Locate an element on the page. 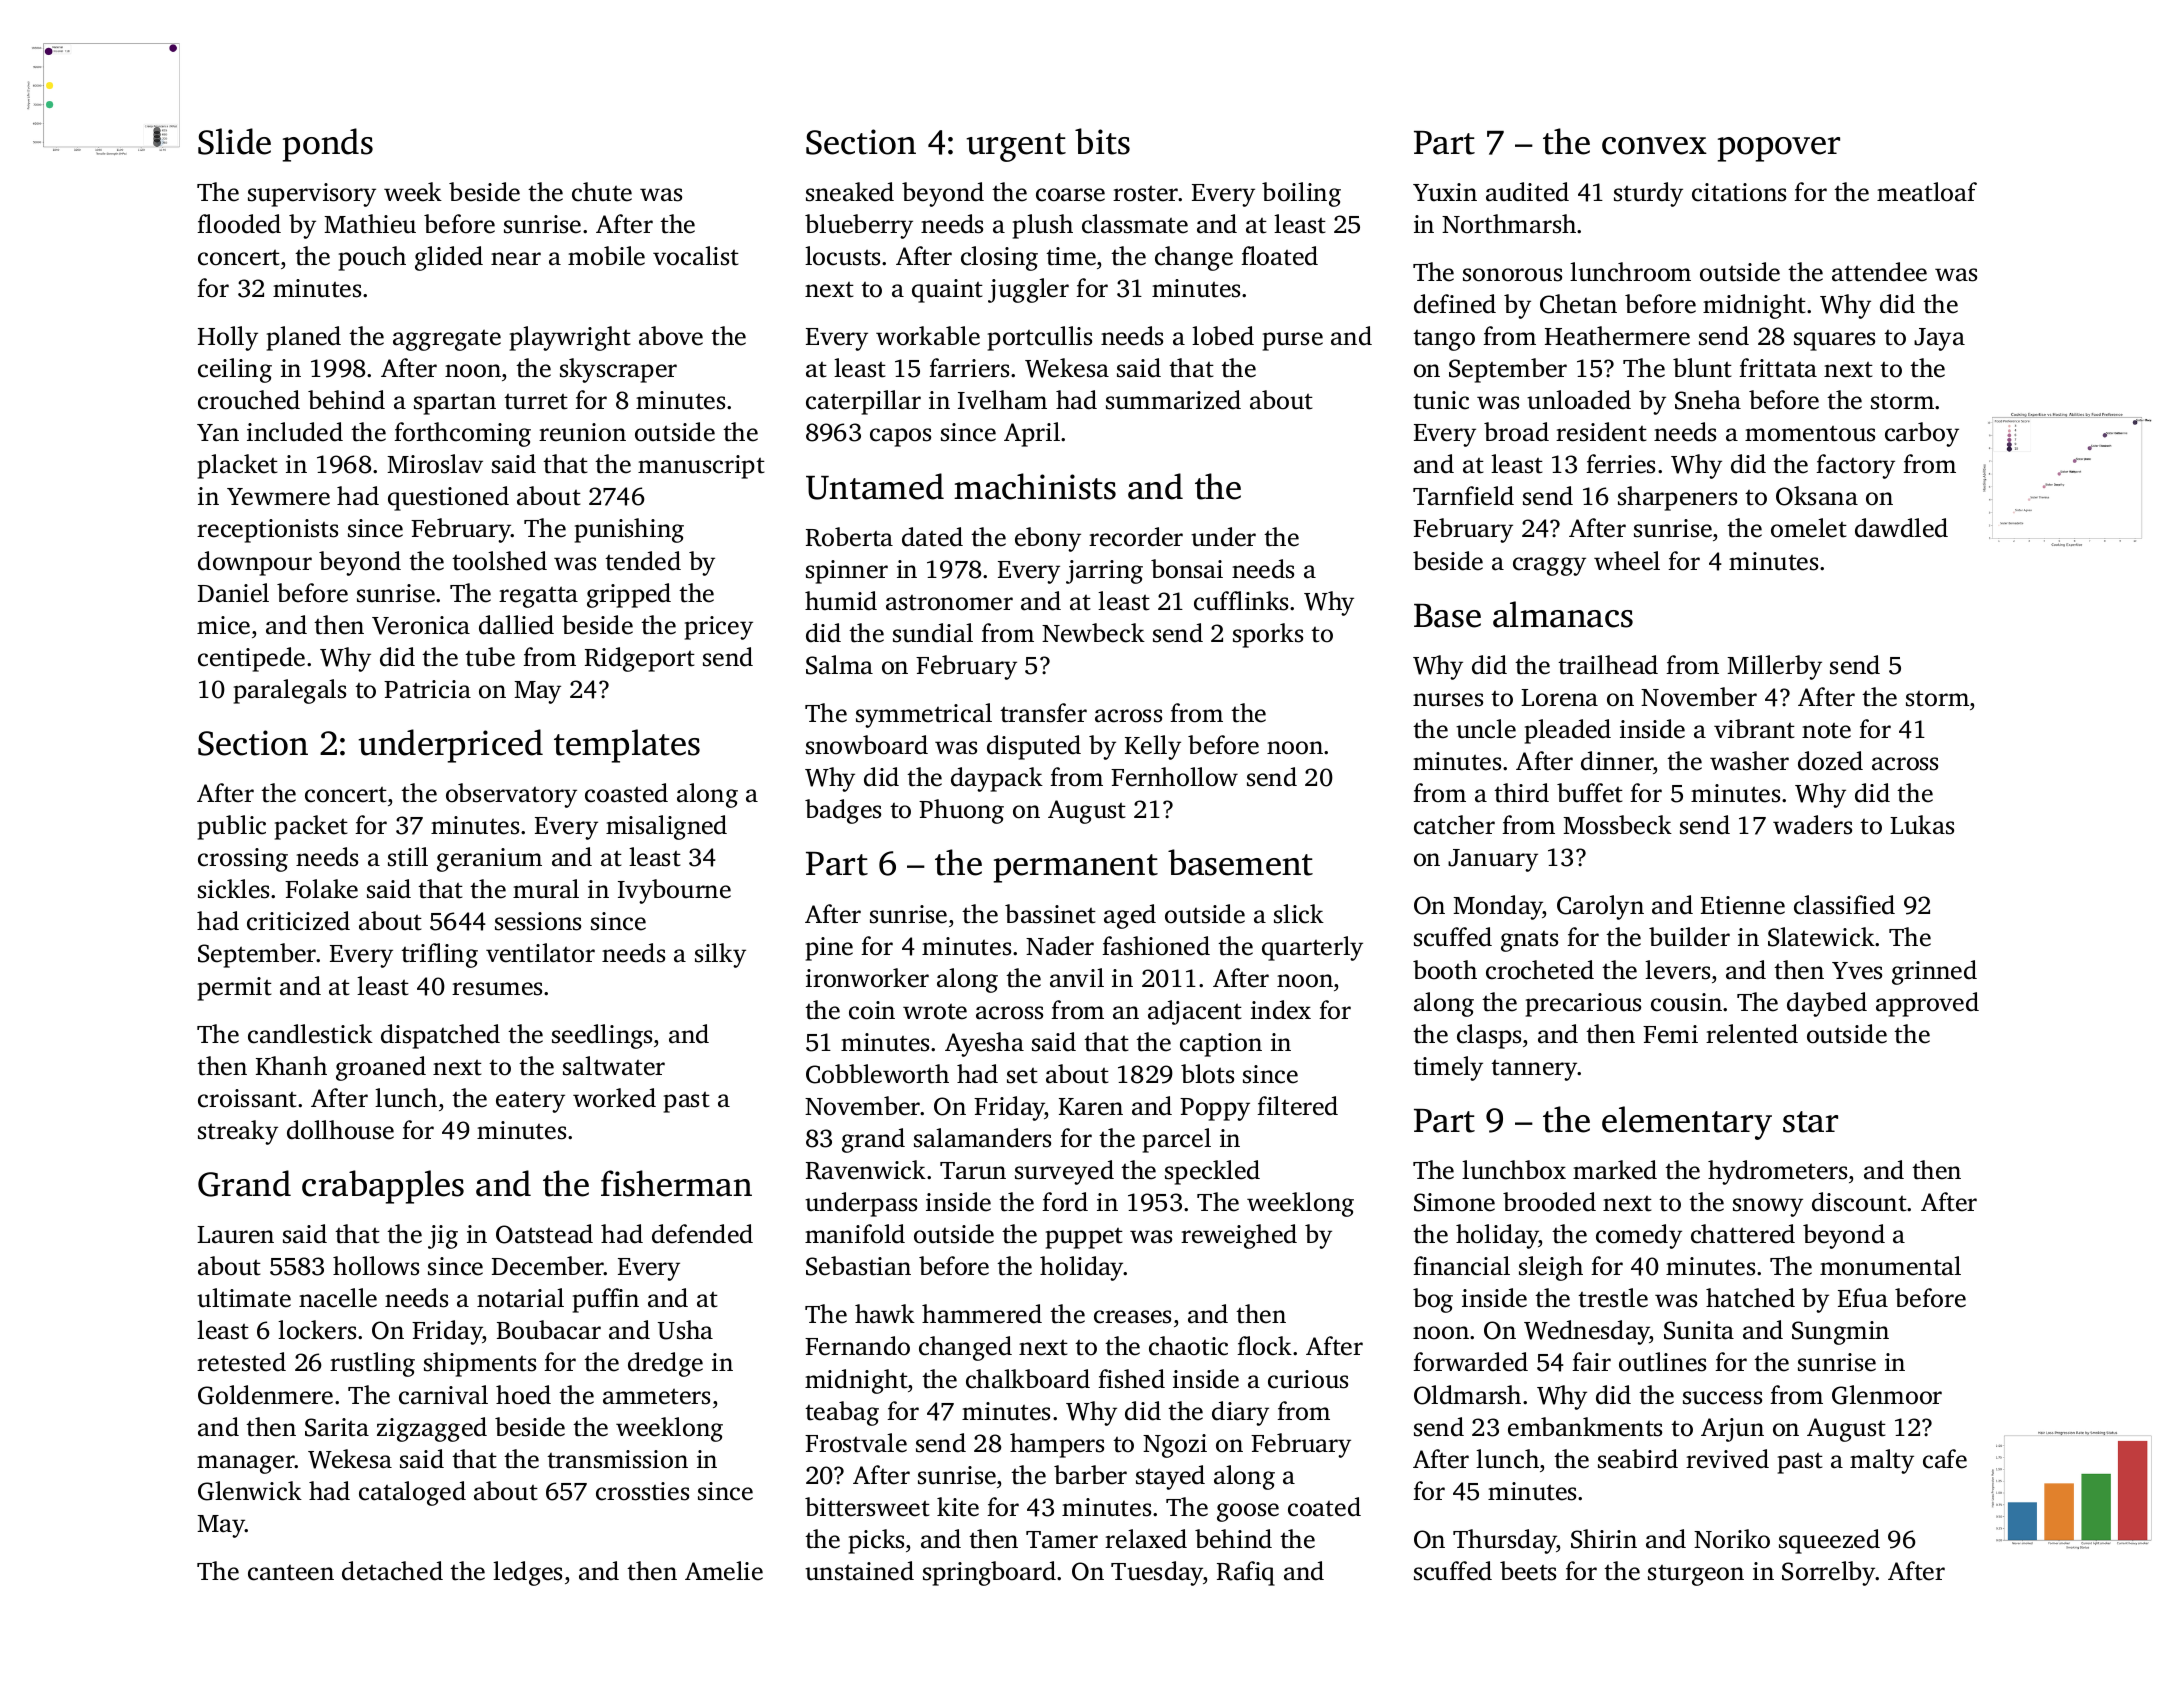 The width and height of the image is (2178, 1683). bits is located at coordinates (1102, 141).
